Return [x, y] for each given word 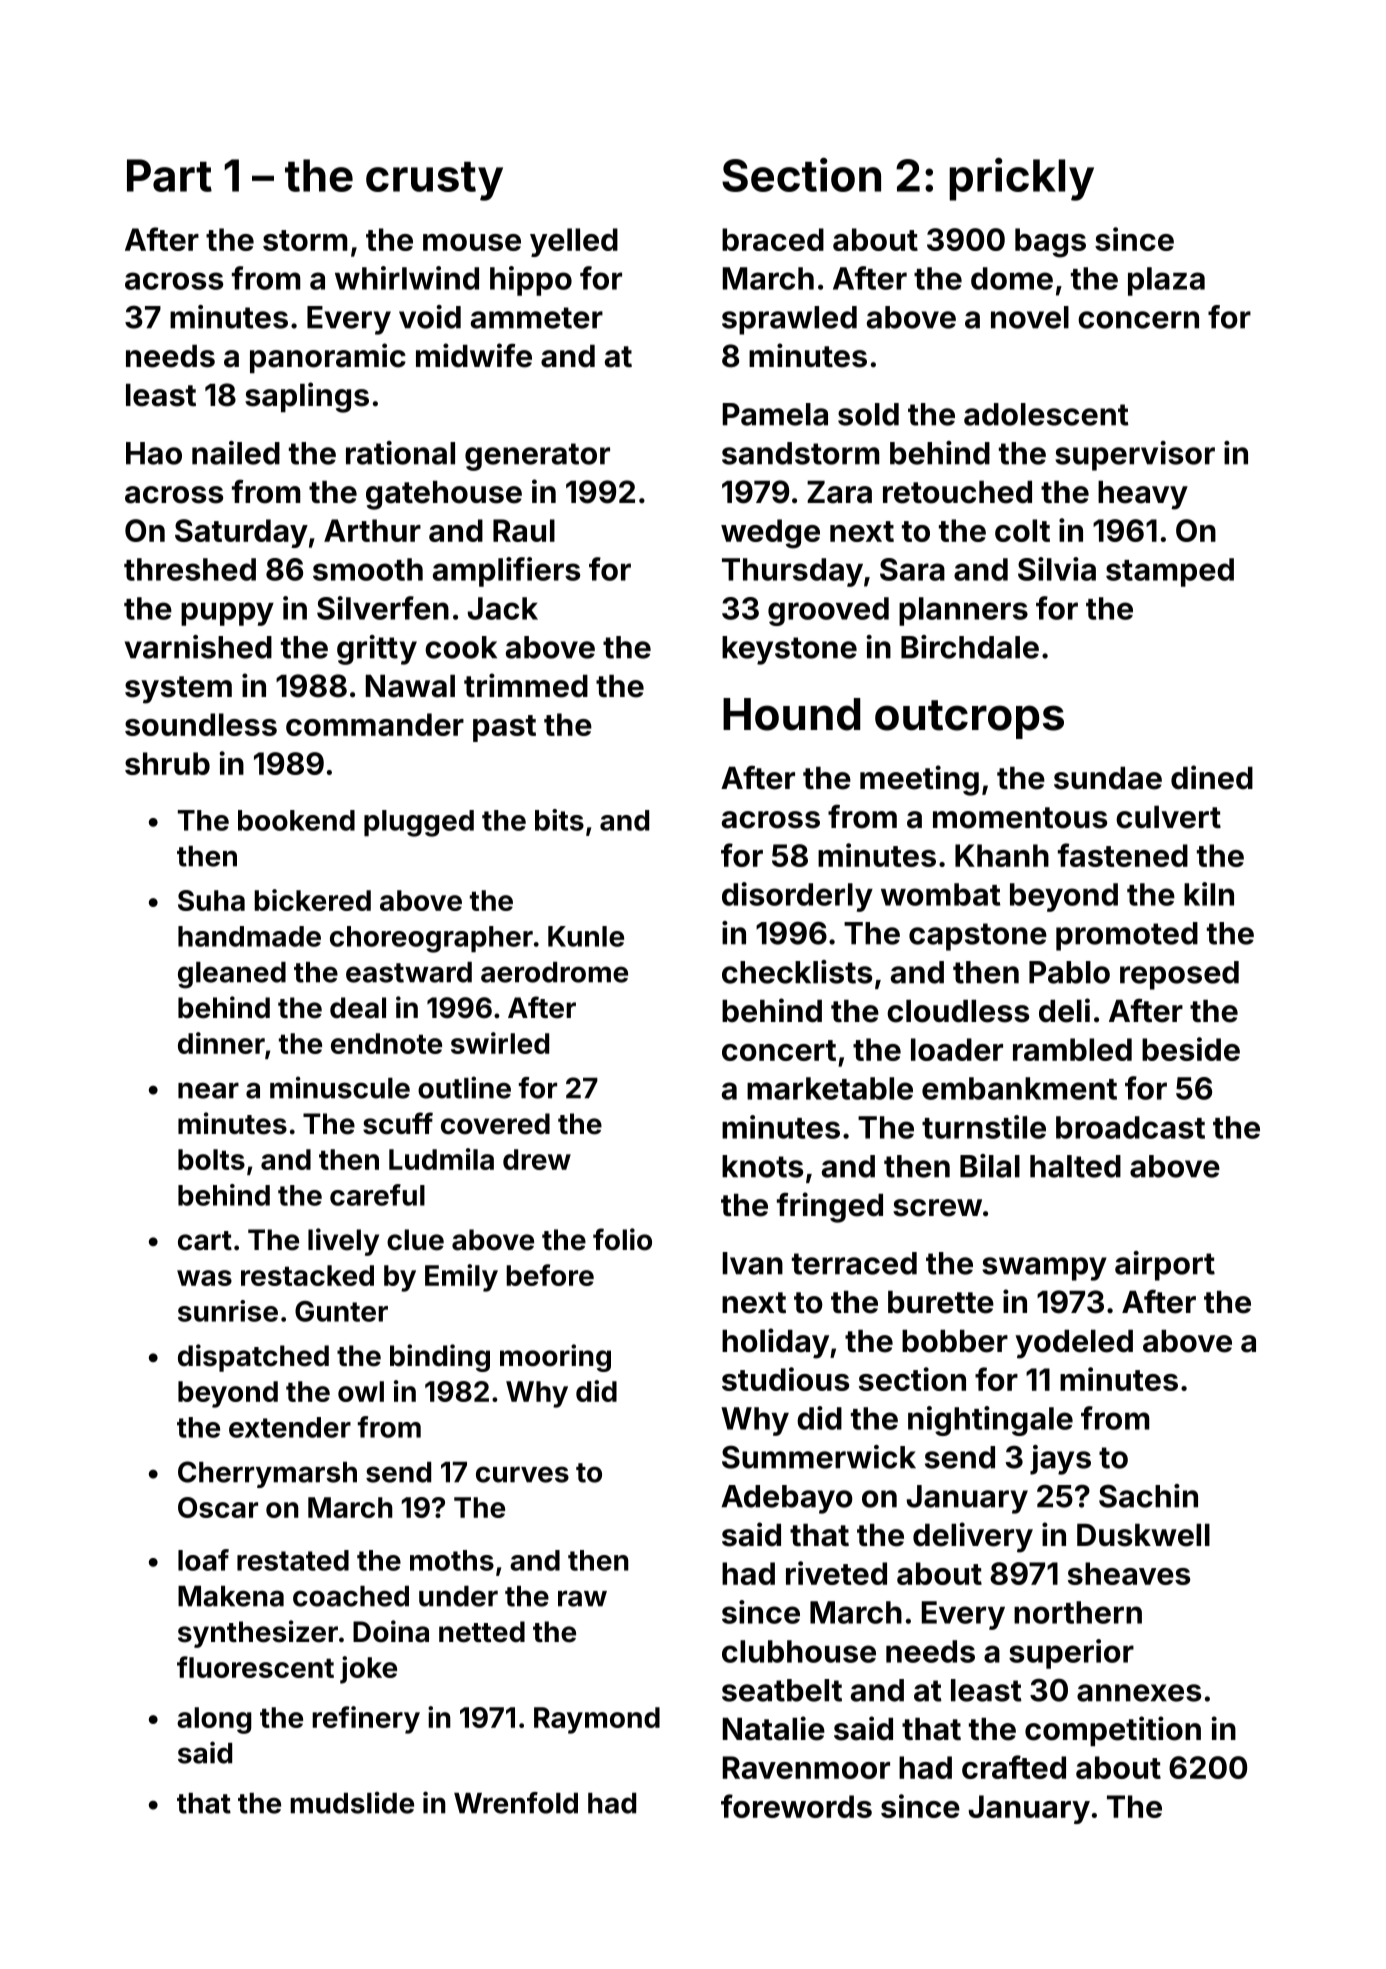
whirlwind [407, 278]
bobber [955, 1341]
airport [1165, 1266]
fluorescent [255, 1667]
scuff [398, 1123]
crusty [434, 181]
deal [358, 1008]
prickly [1021, 179]
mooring [555, 1358]
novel [1030, 317]
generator [537, 457]
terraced [854, 1263]
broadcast [1130, 1127]
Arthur [372, 530]
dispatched [253, 1358]
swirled [500, 1043]
